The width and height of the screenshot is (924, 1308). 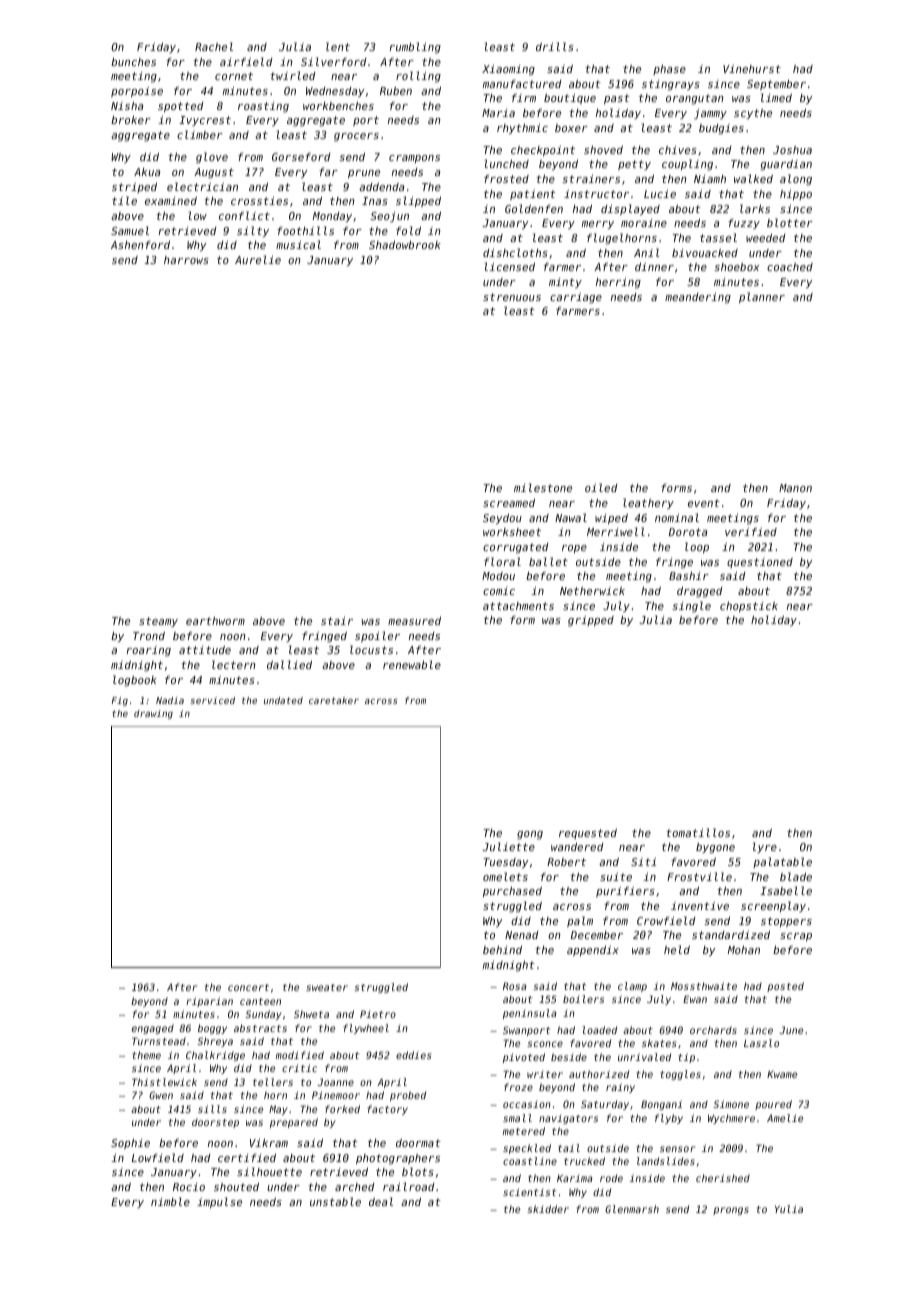 What do you see at coordinates (418, 1171) in the screenshot?
I see `blots` at bounding box center [418, 1171].
